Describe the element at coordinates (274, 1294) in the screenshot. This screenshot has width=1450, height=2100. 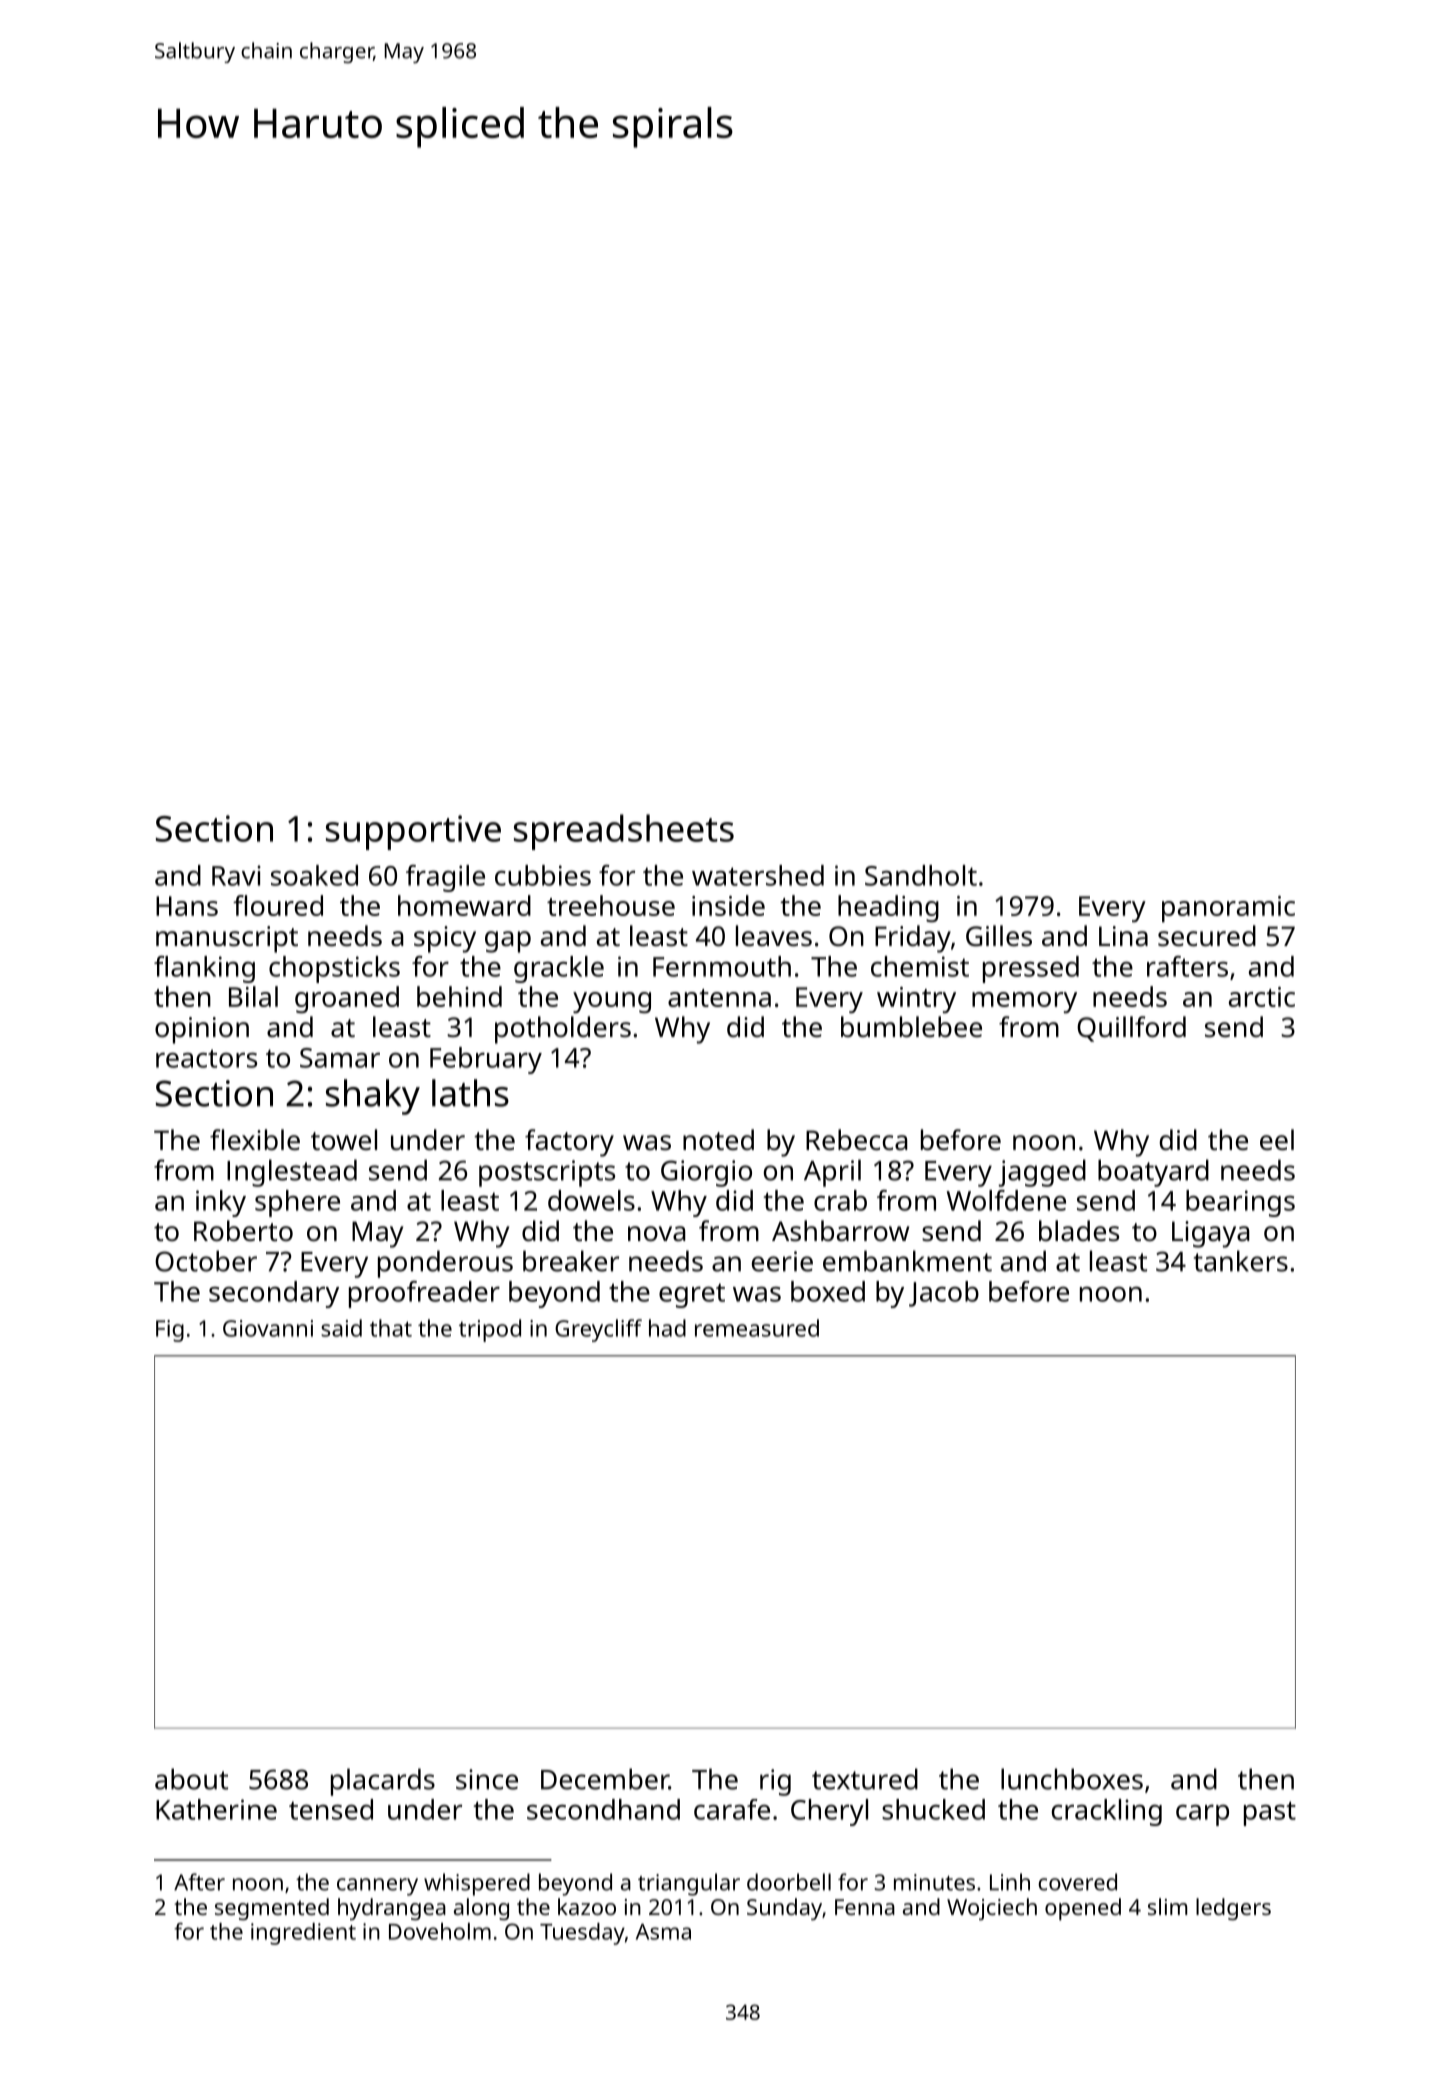
I see `secondary` at that location.
